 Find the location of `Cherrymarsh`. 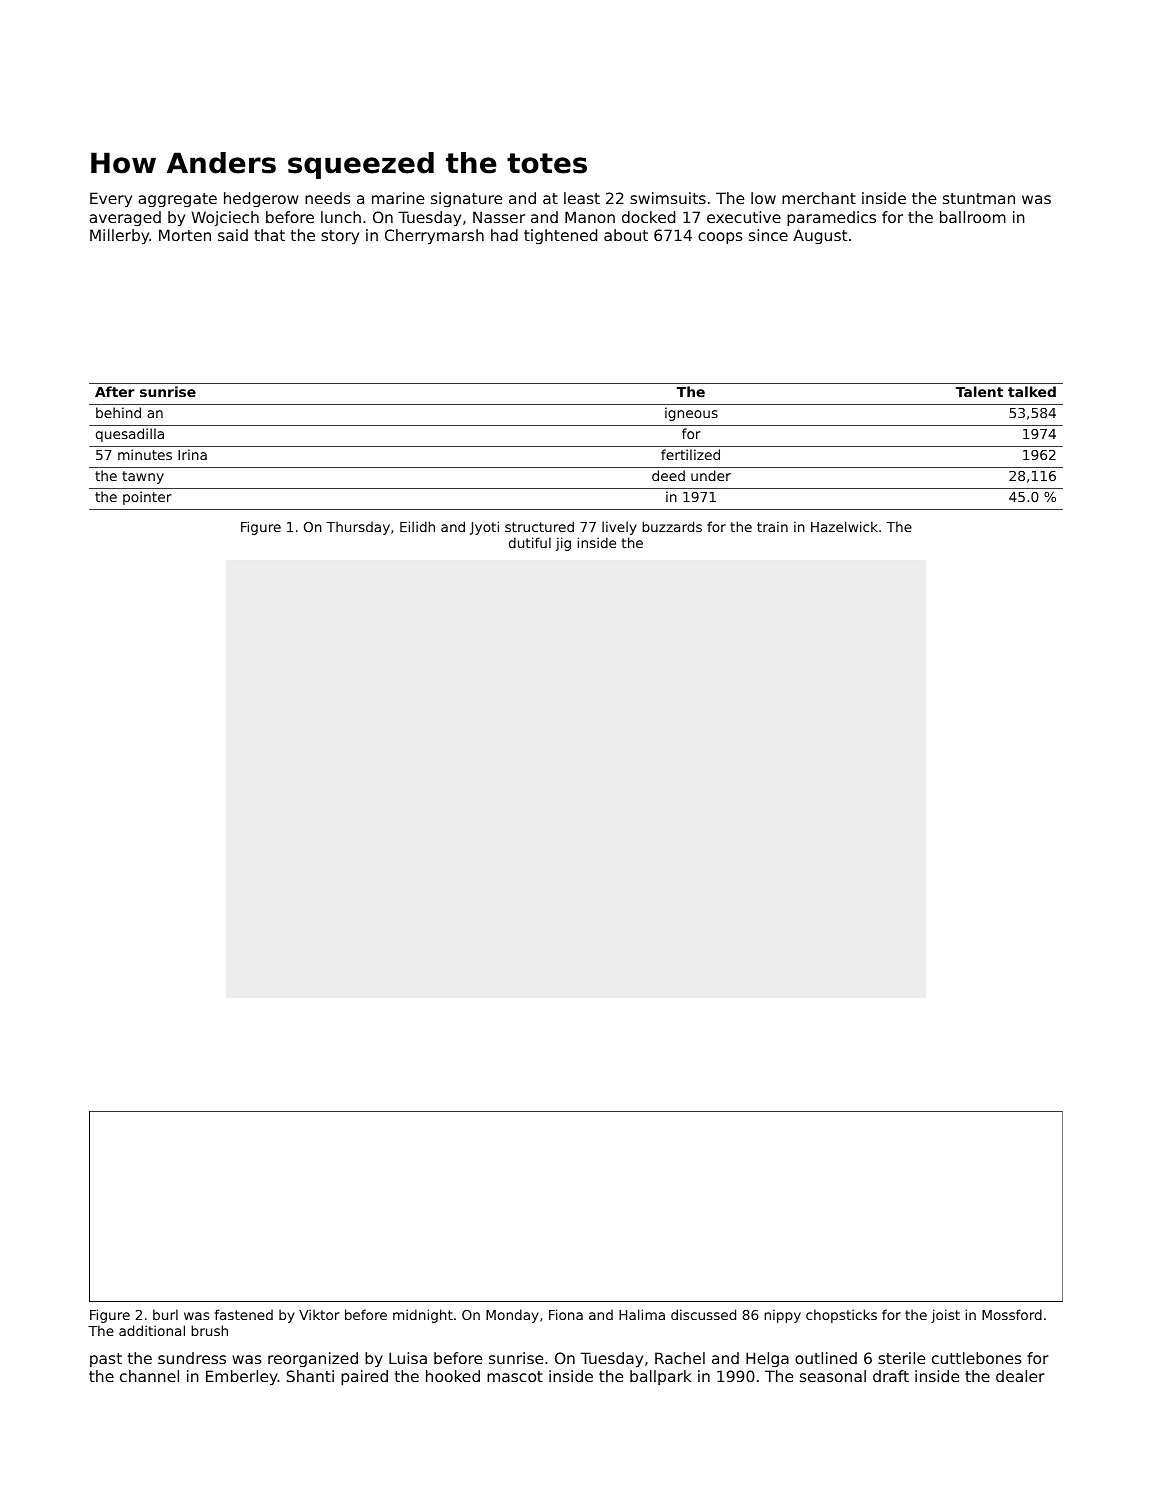

Cherrymarsh is located at coordinates (434, 236).
